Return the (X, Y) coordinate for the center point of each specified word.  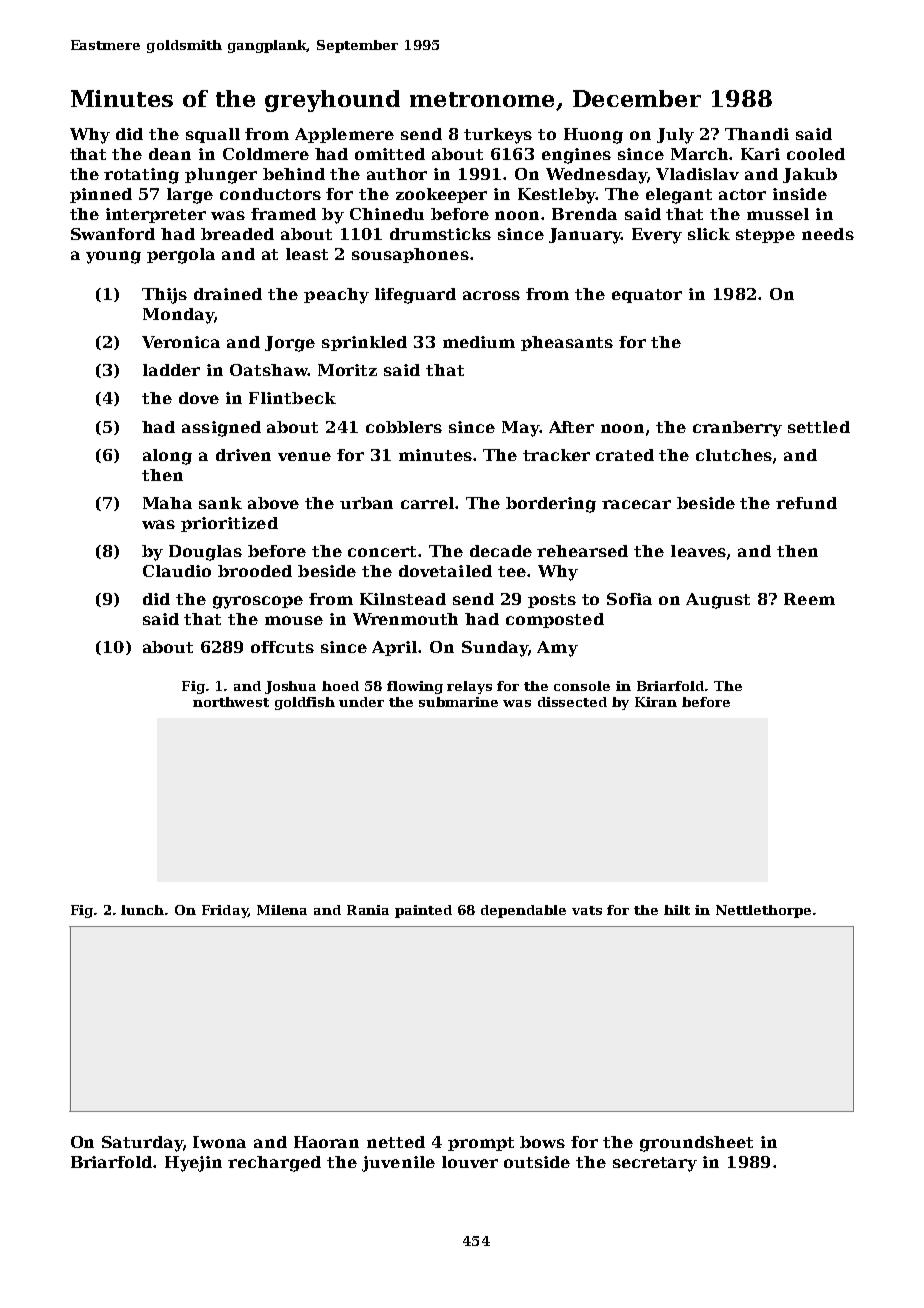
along (167, 457)
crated (625, 455)
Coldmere (266, 154)
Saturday (142, 1144)
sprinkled (364, 343)
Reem (809, 599)
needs (828, 234)
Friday (225, 911)
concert (382, 551)
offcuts (282, 647)
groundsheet (696, 1144)
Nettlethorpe (763, 911)
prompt (481, 1144)
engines (576, 156)
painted (423, 911)
